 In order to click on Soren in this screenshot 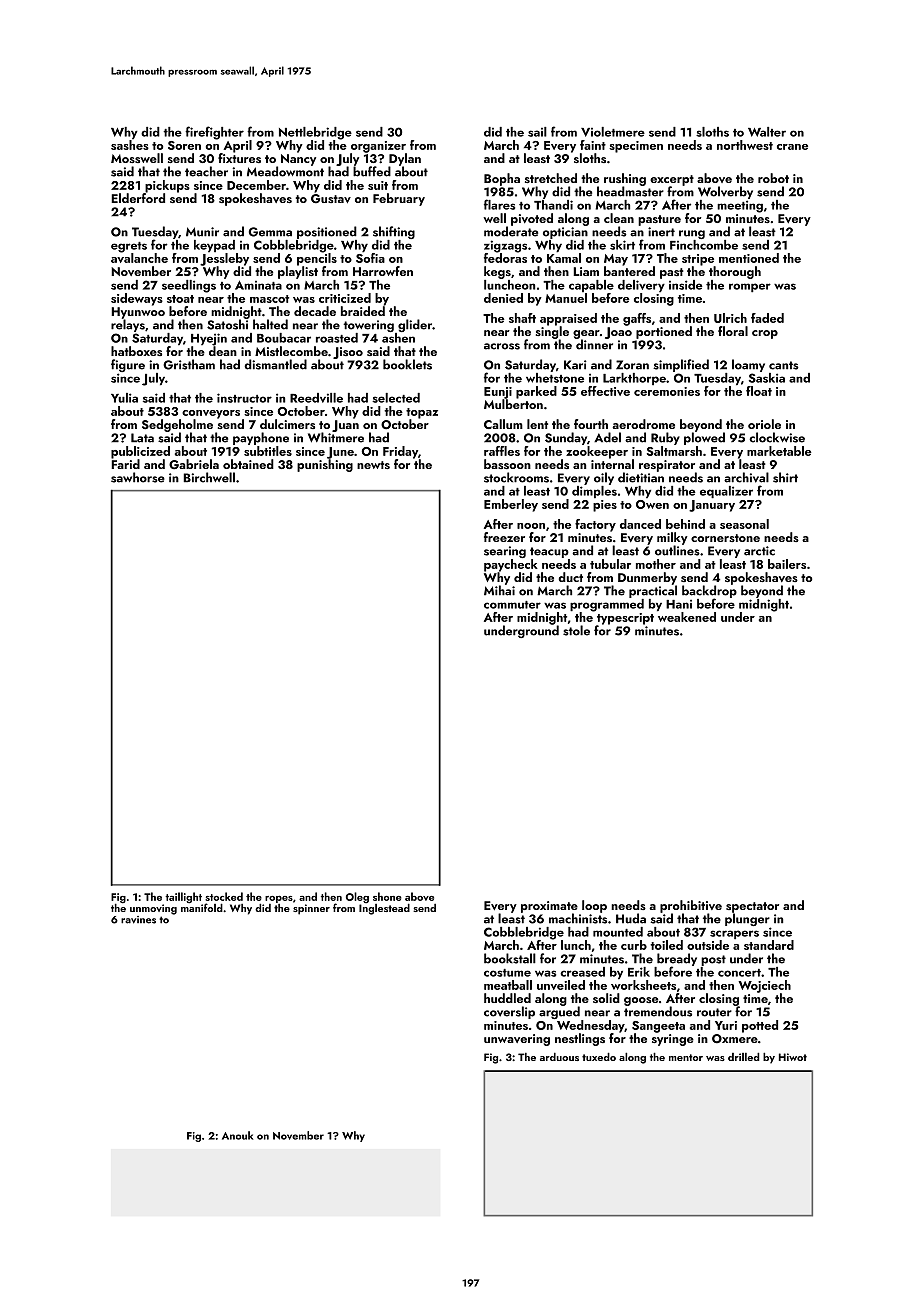, I will do `click(184, 145)`.
